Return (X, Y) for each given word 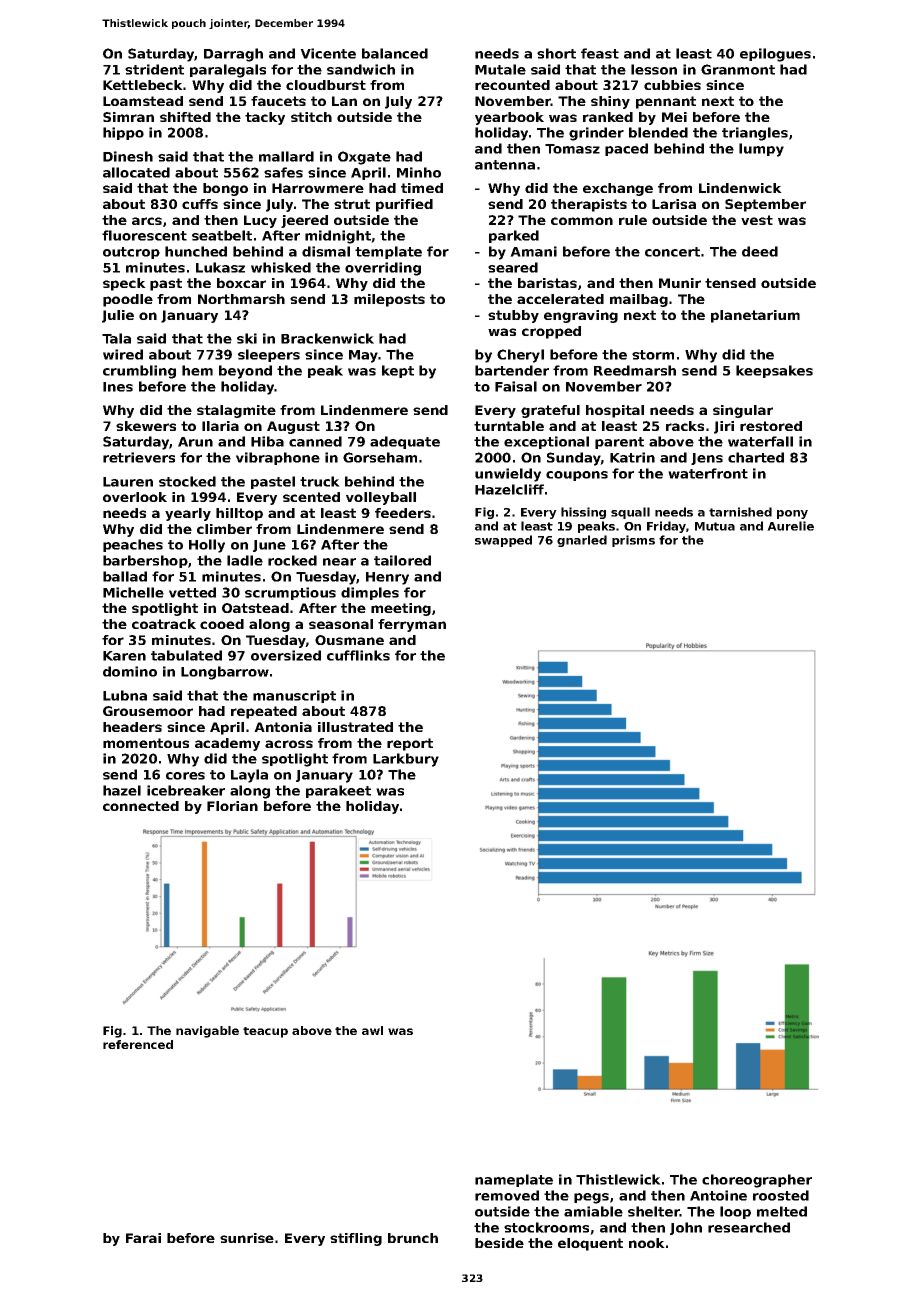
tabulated (186, 655)
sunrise (247, 1238)
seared (513, 267)
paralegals (228, 71)
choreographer (757, 1181)
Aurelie (790, 526)
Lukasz (220, 267)
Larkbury (406, 760)
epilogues (775, 55)
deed (760, 251)
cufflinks (358, 655)
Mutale (500, 69)
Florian (232, 806)
